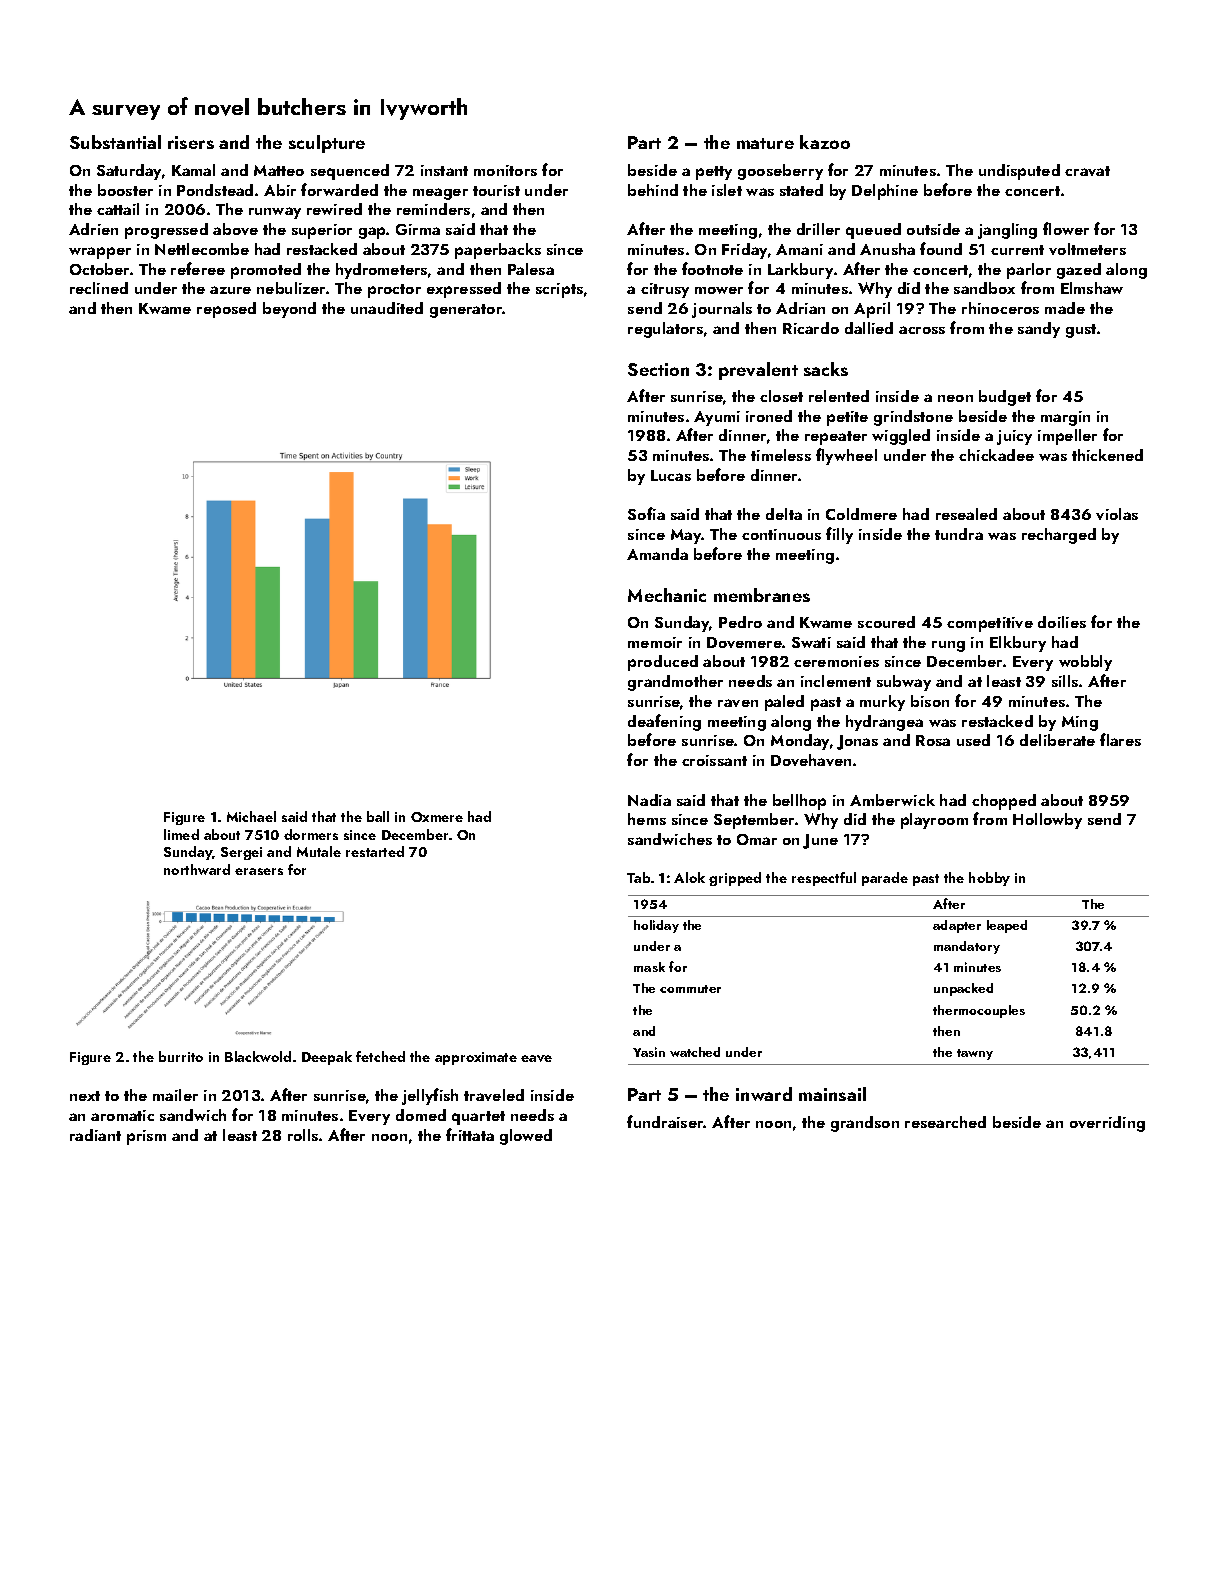 The height and width of the image is (1576, 1218). I want to click on domed, so click(421, 1115).
